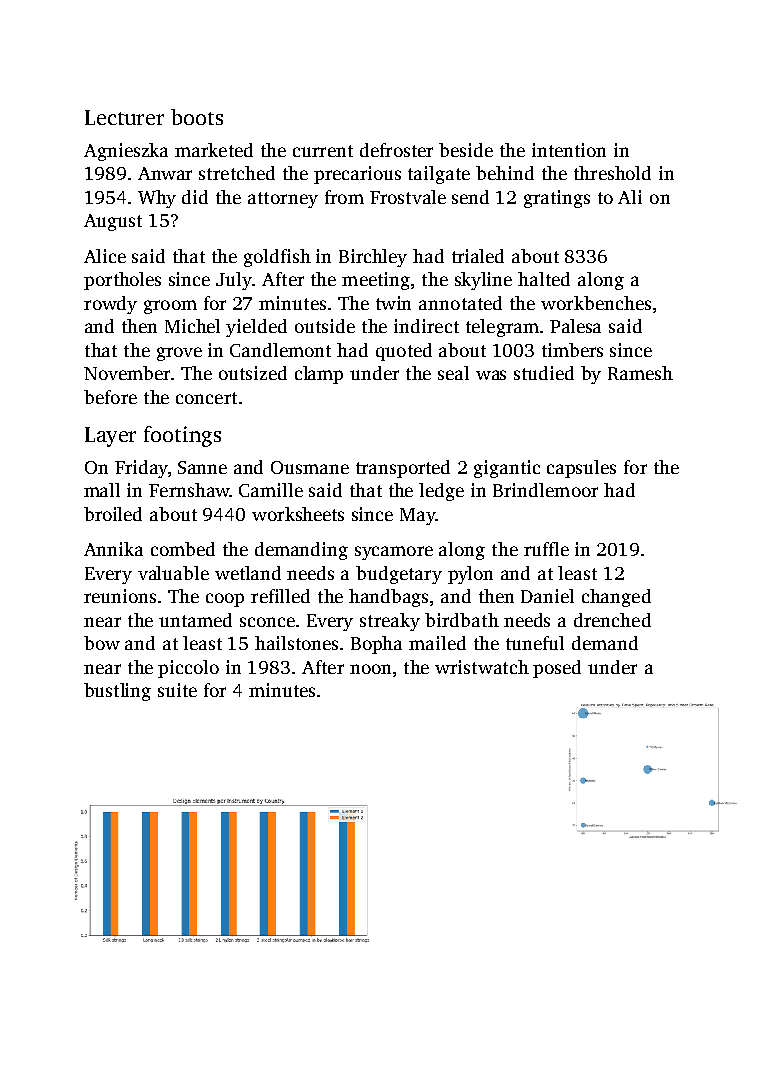 The height and width of the image is (1085, 764). What do you see at coordinates (370, 669) in the image?
I see `noon` at bounding box center [370, 669].
